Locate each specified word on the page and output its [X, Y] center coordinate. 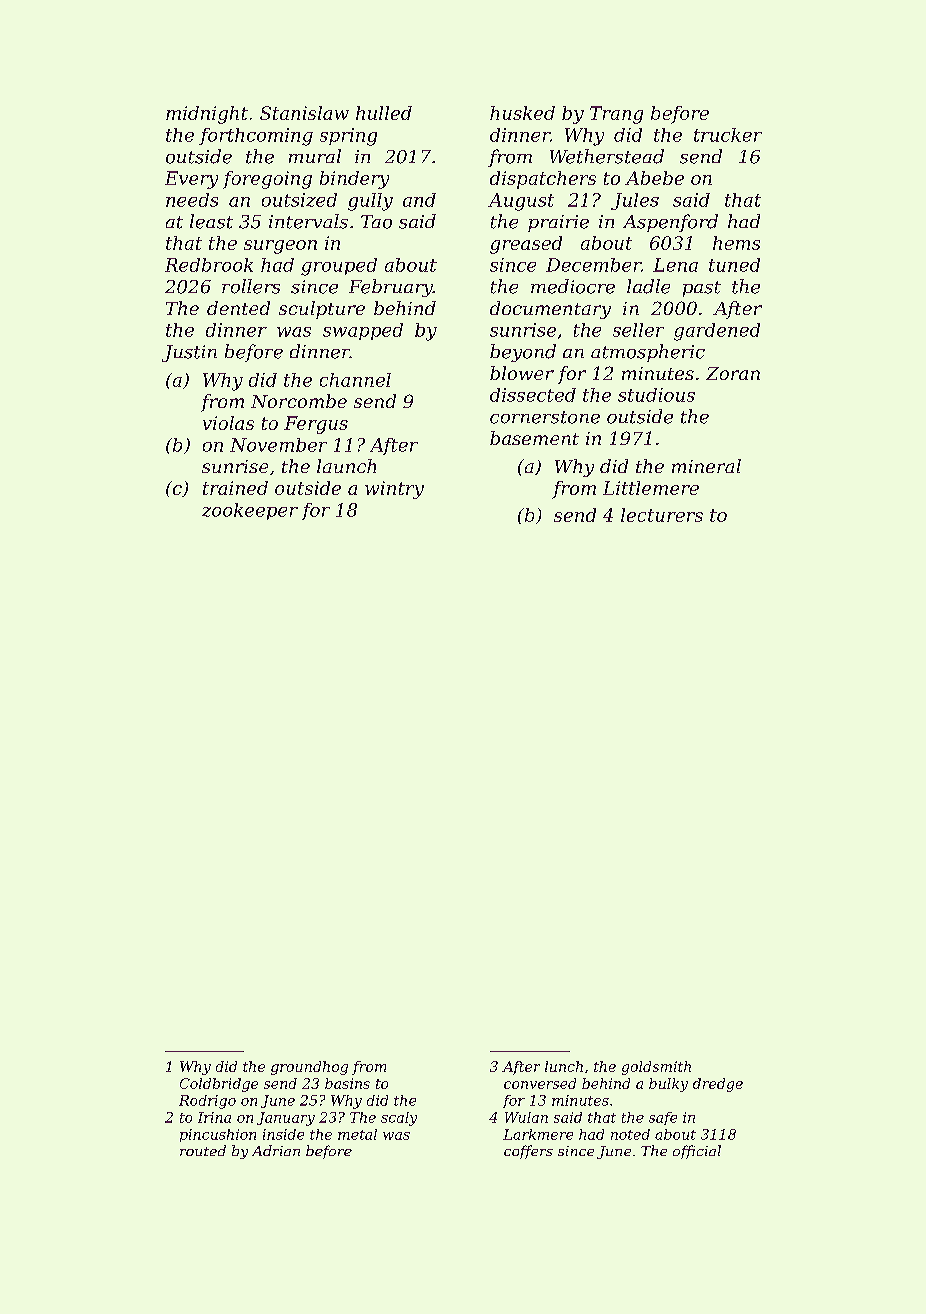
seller [638, 330]
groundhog [309, 1068]
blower [522, 373]
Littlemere [651, 488]
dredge [718, 1085]
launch [346, 466]
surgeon [280, 247]
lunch [564, 1066]
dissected [533, 395]
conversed [540, 1083]
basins [347, 1083]
